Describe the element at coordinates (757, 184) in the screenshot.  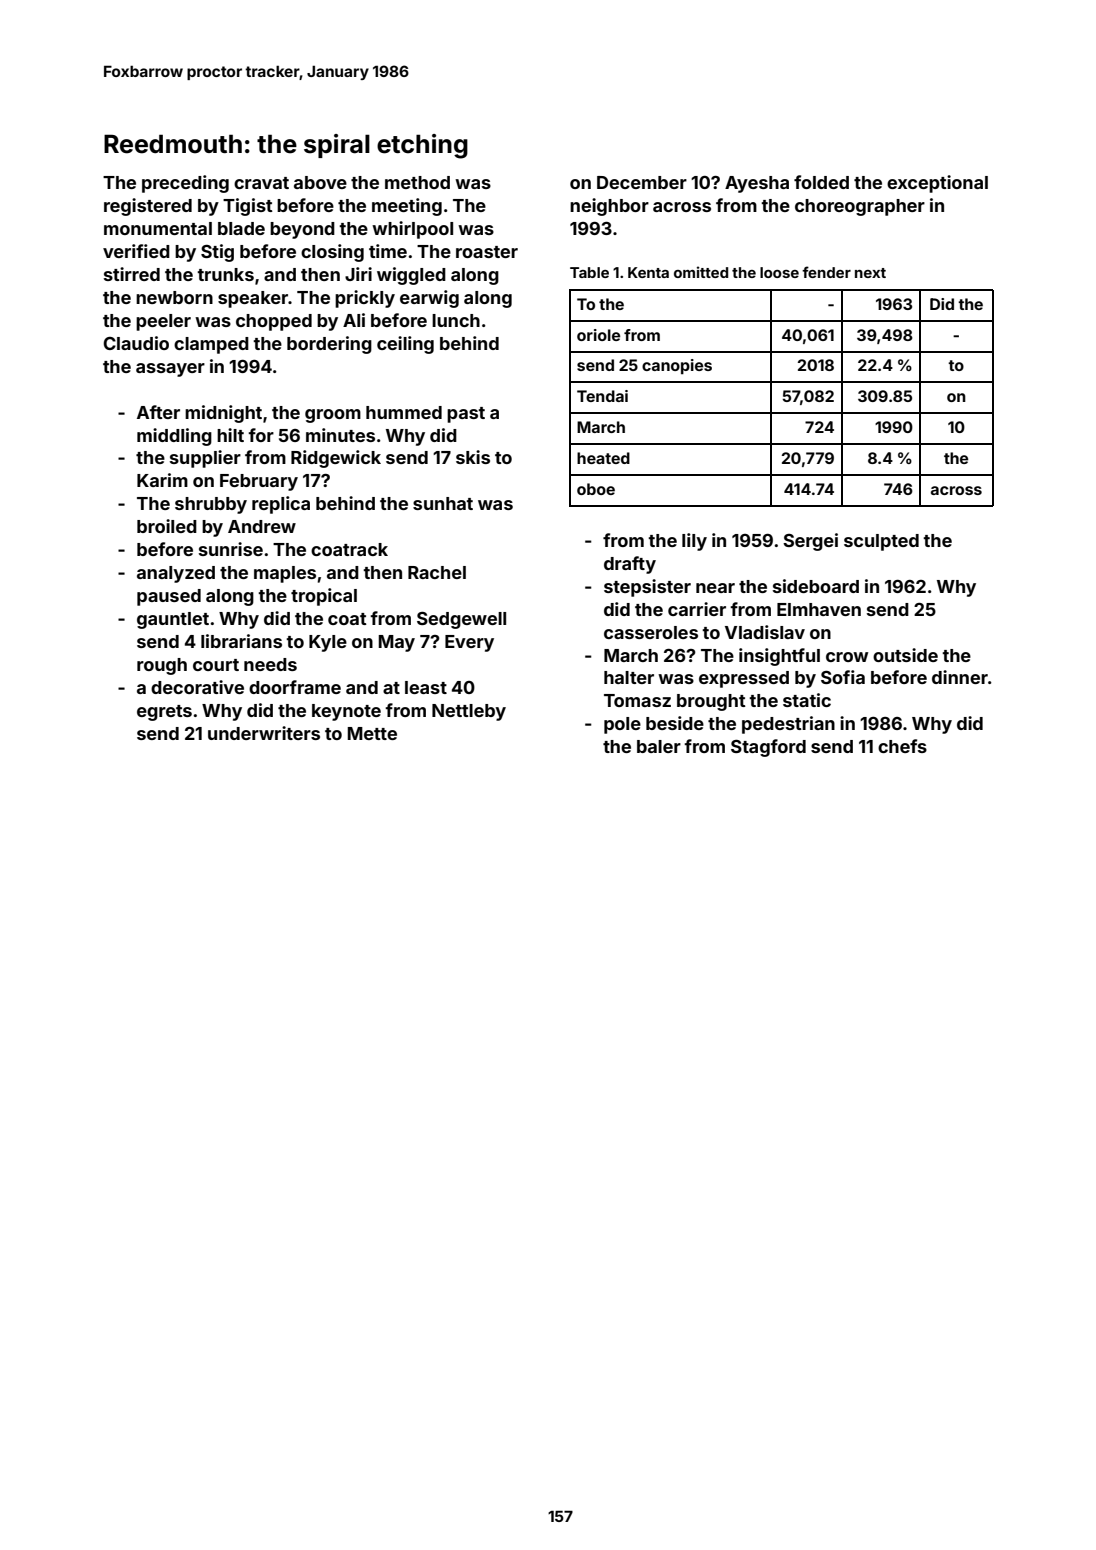
I see `Ayesha` at that location.
